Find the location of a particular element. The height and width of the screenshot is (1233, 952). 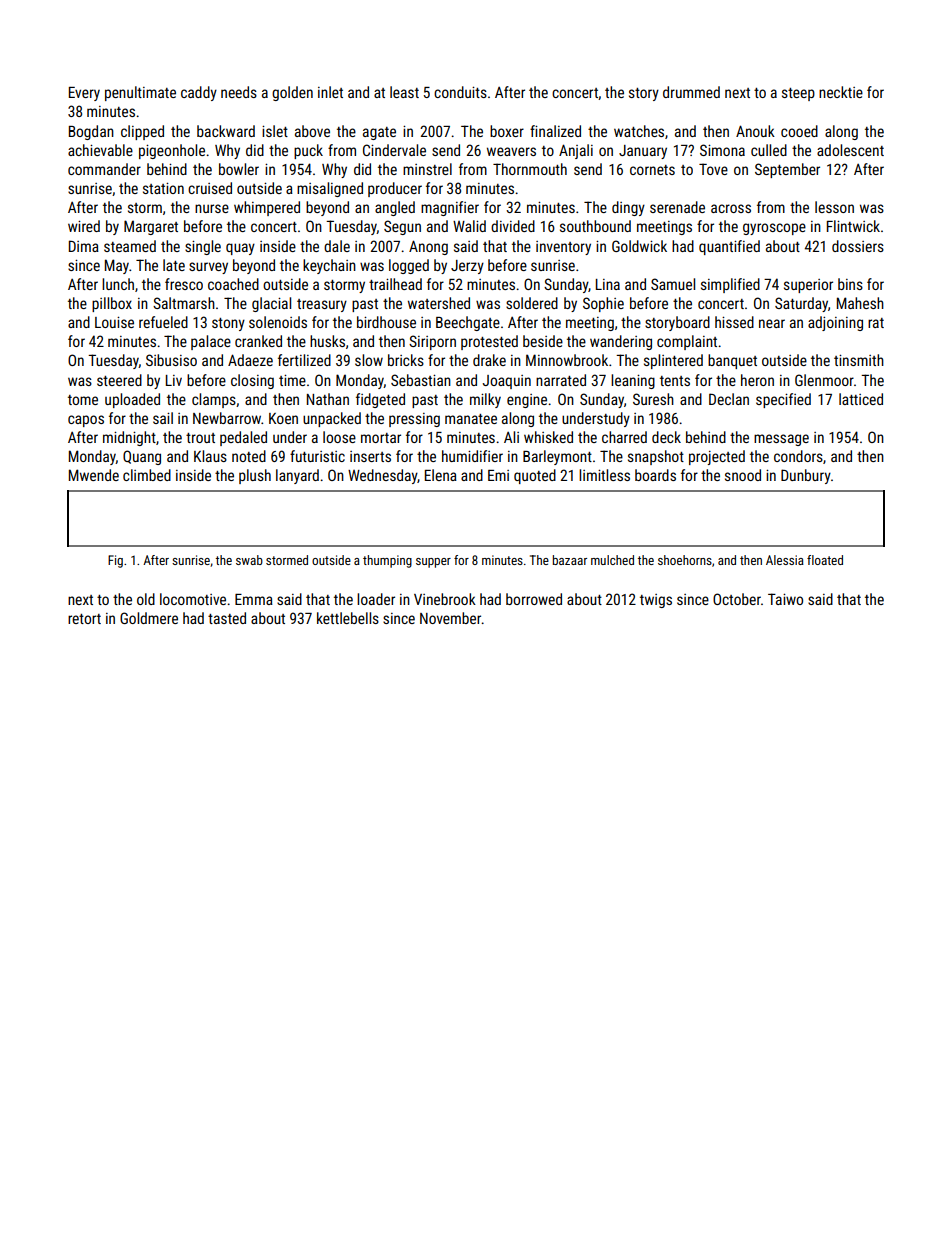

tasted is located at coordinates (227, 618).
